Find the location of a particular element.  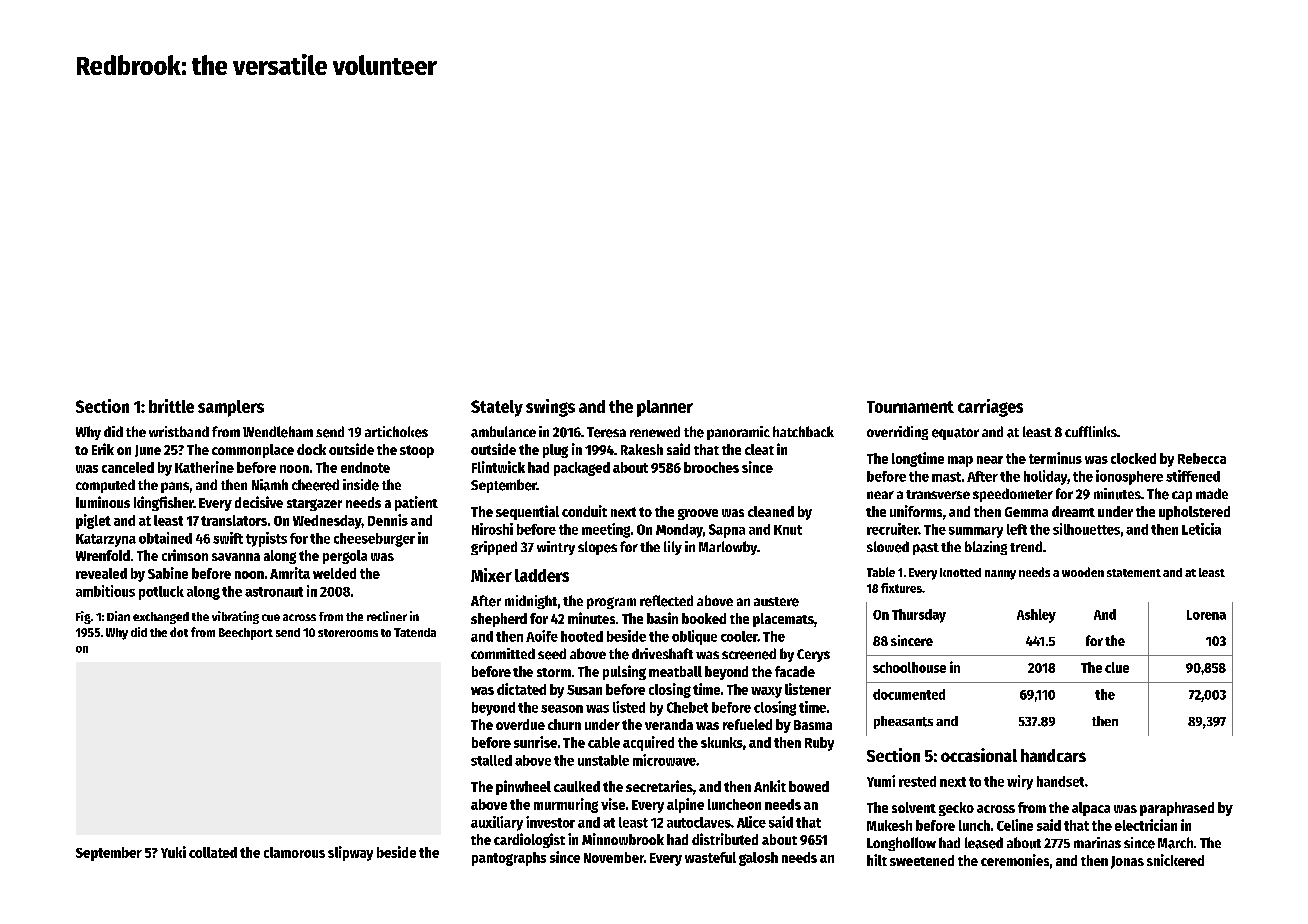

Yuki is located at coordinates (173, 852).
